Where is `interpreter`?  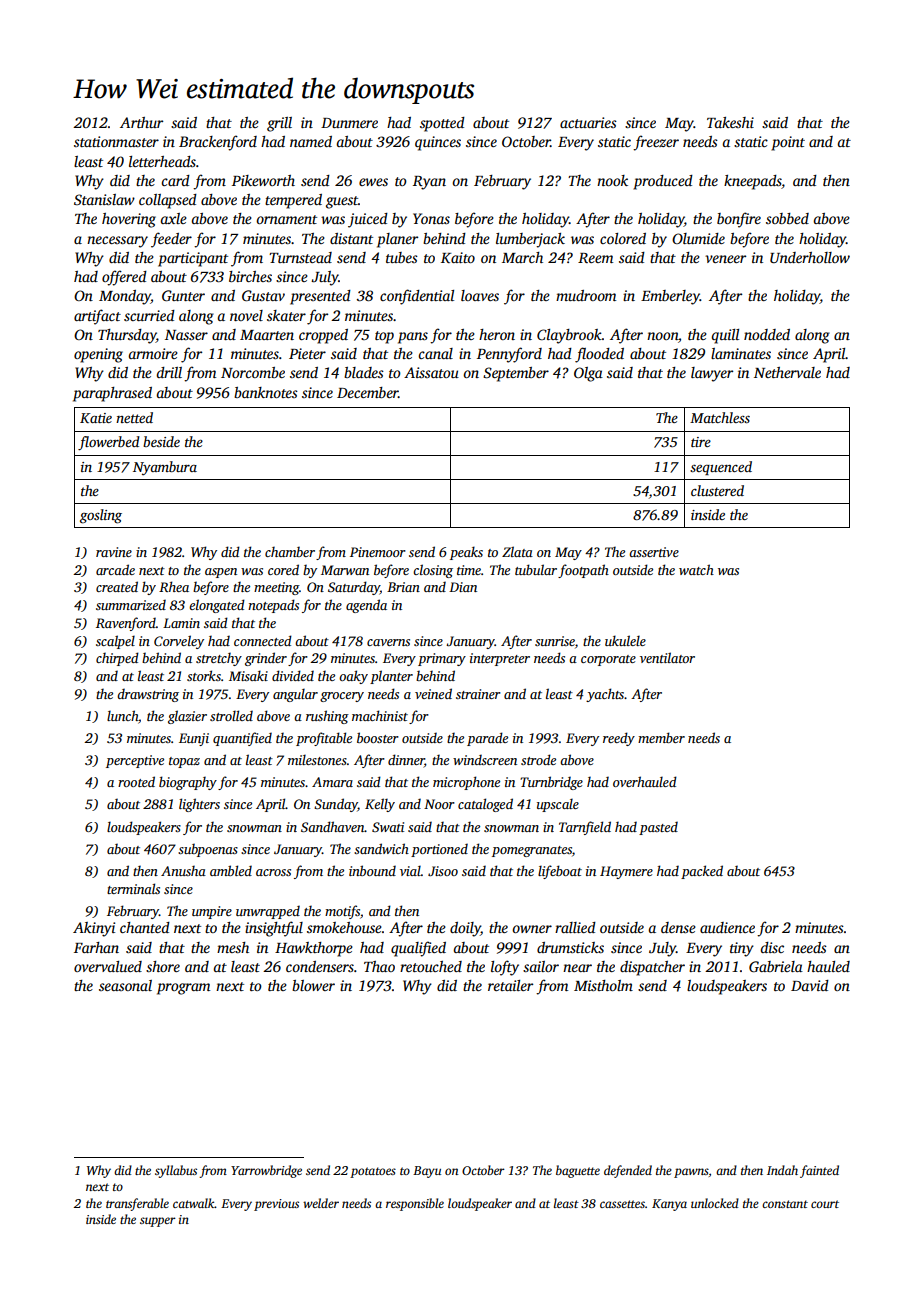 interpreter is located at coordinates (500, 659).
